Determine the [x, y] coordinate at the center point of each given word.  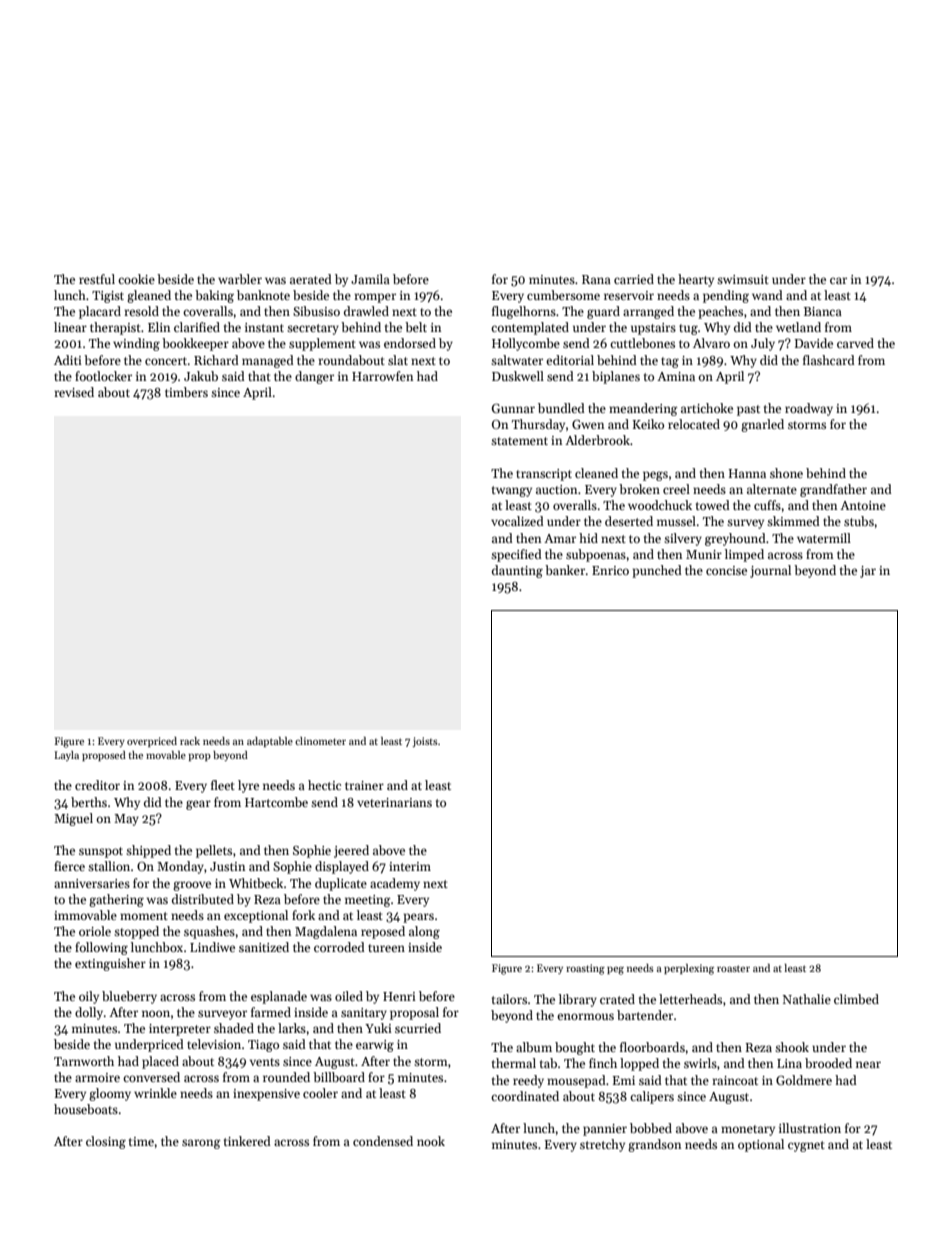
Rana [596, 279]
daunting [517, 571]
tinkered [247, 1141]
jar [868, 572]
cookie [136, 279]
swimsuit [743, 279]
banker [565, 570]
